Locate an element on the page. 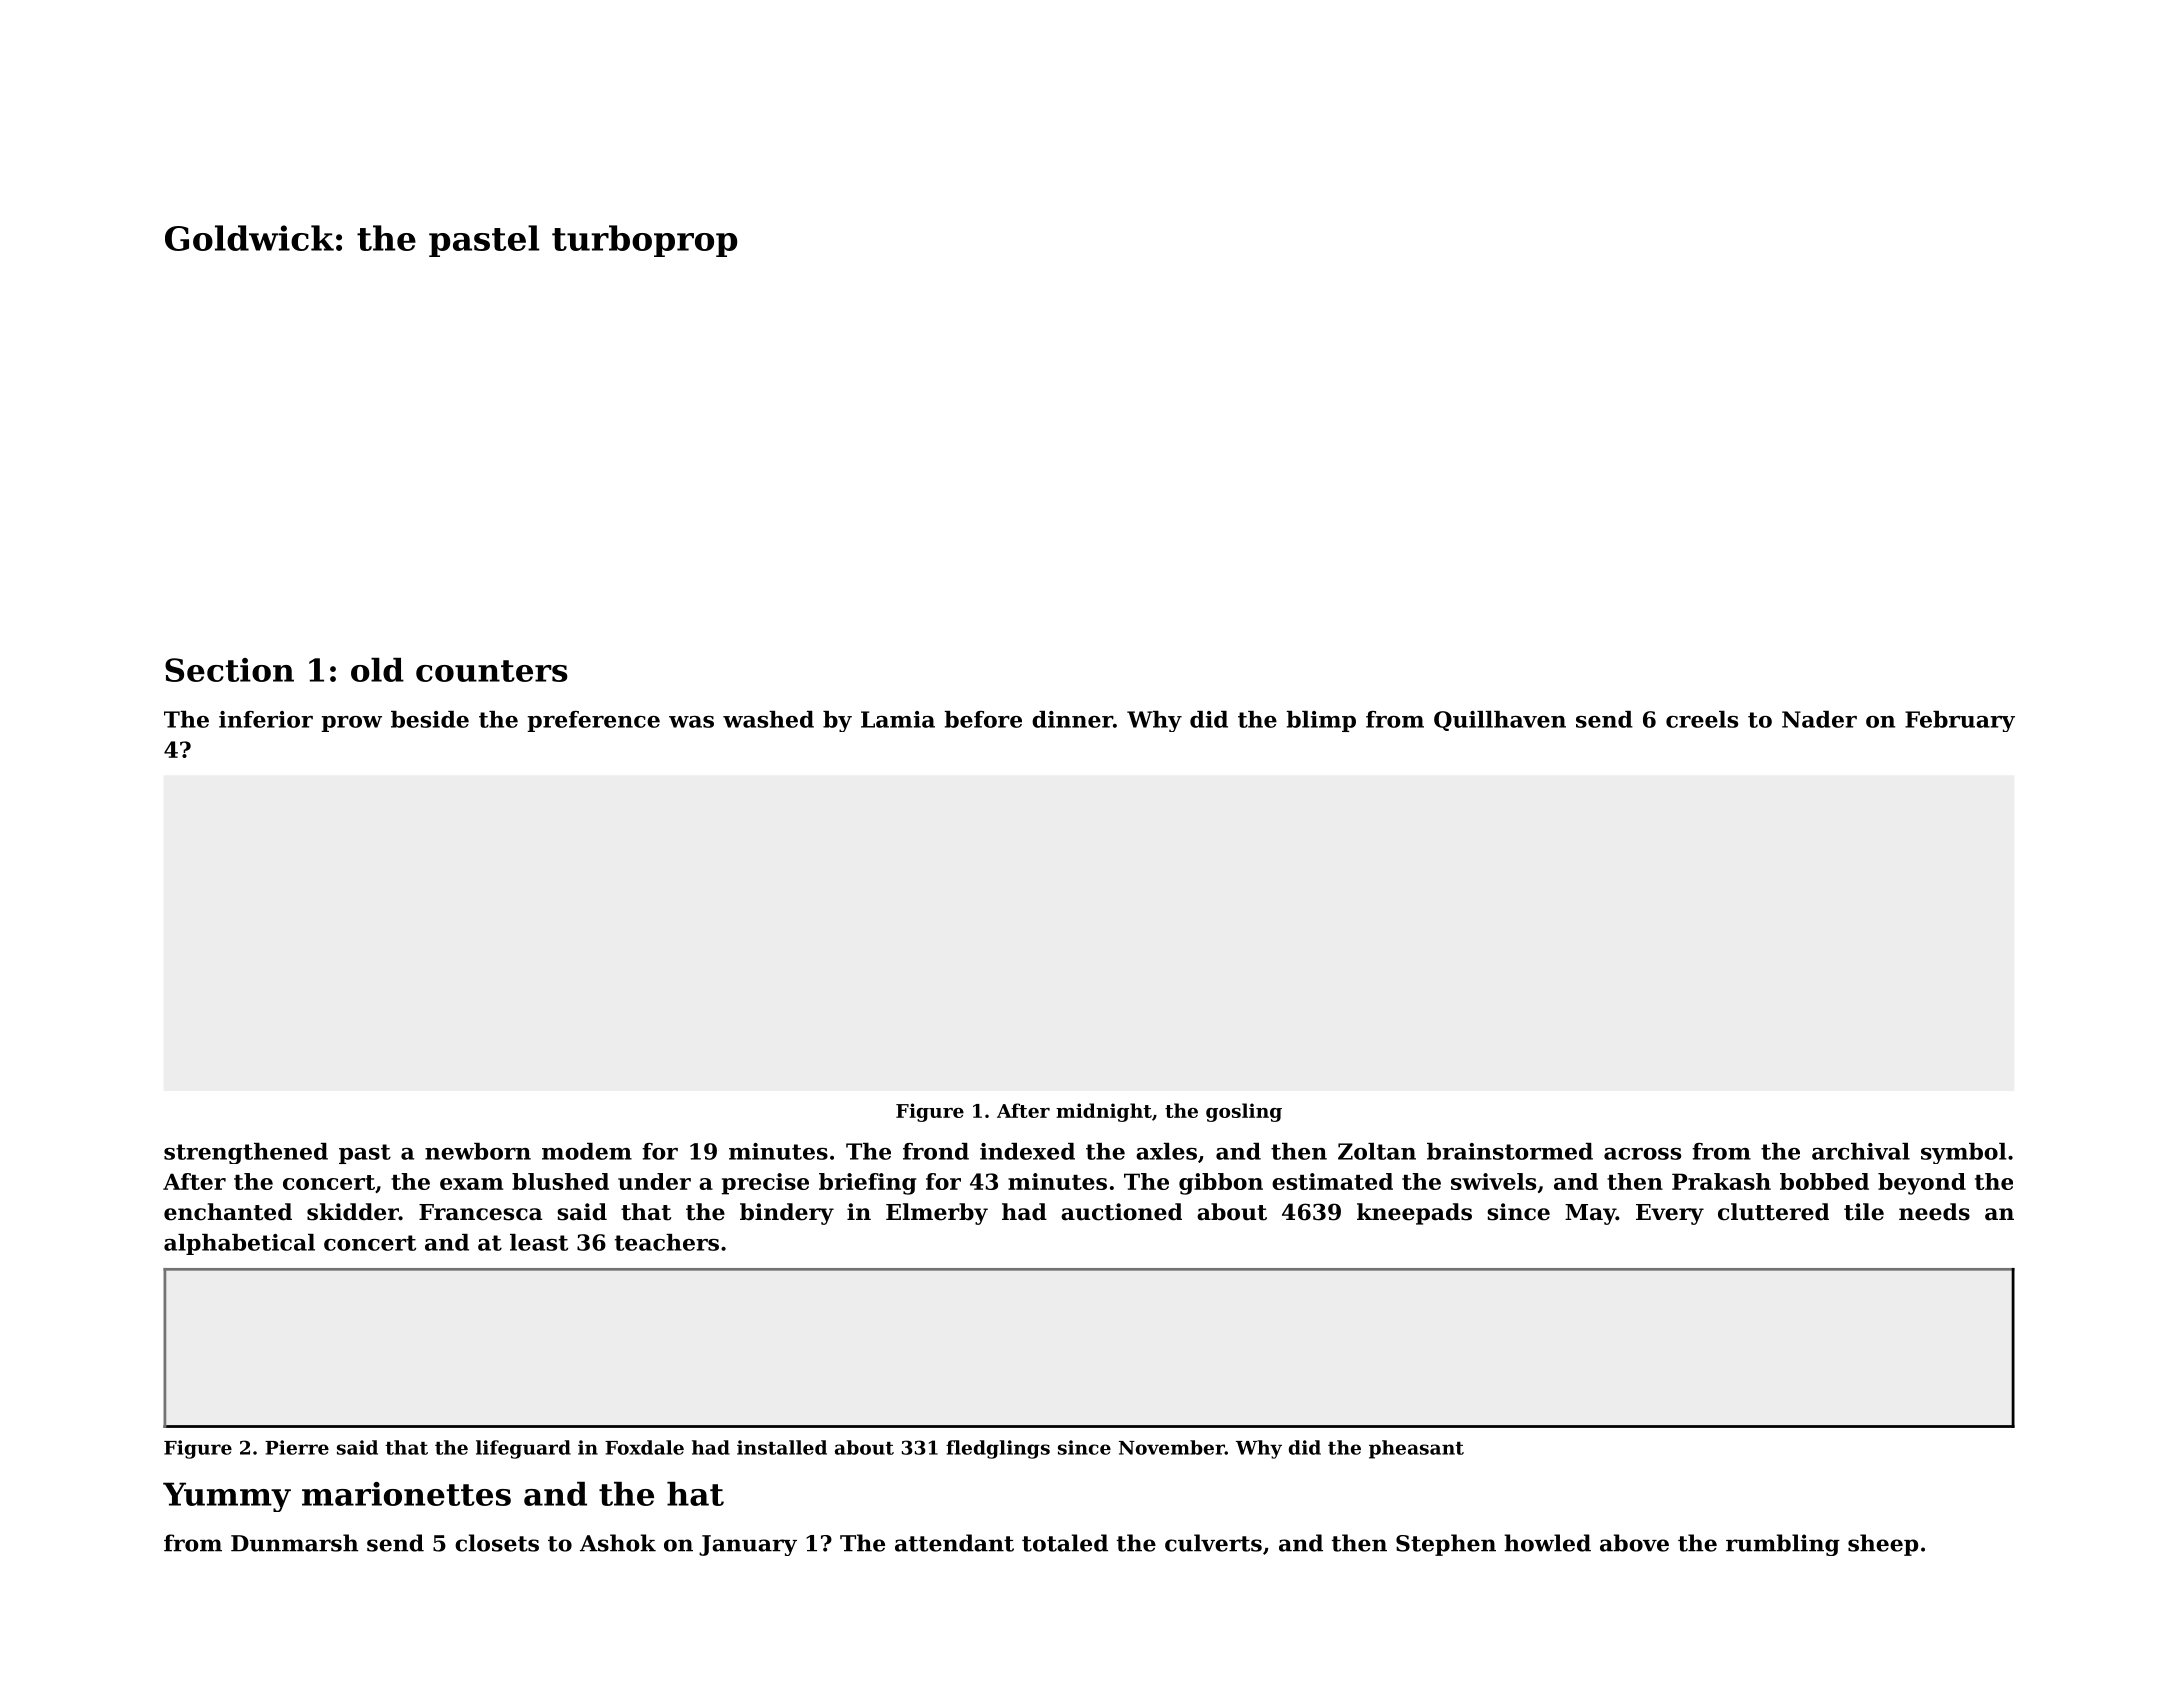 This page has height=1683, width=2178. bobbed is located at coordinates (1824, 1181).
